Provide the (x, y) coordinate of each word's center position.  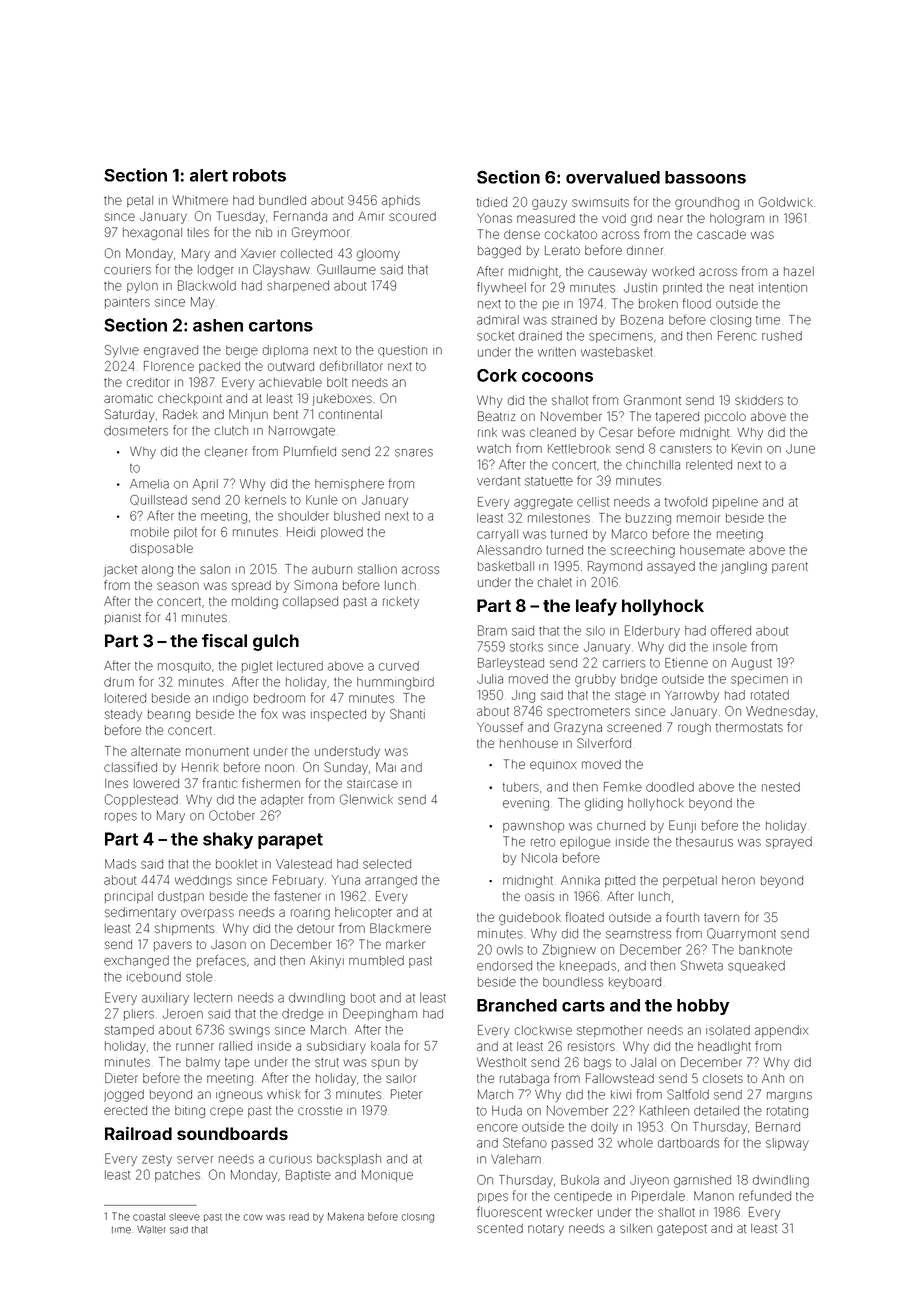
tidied (492, 202)
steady (123, 715)
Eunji (682, 826)
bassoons (705, 177)
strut (327, 1062)
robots (259, 175)
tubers (521, 787)
